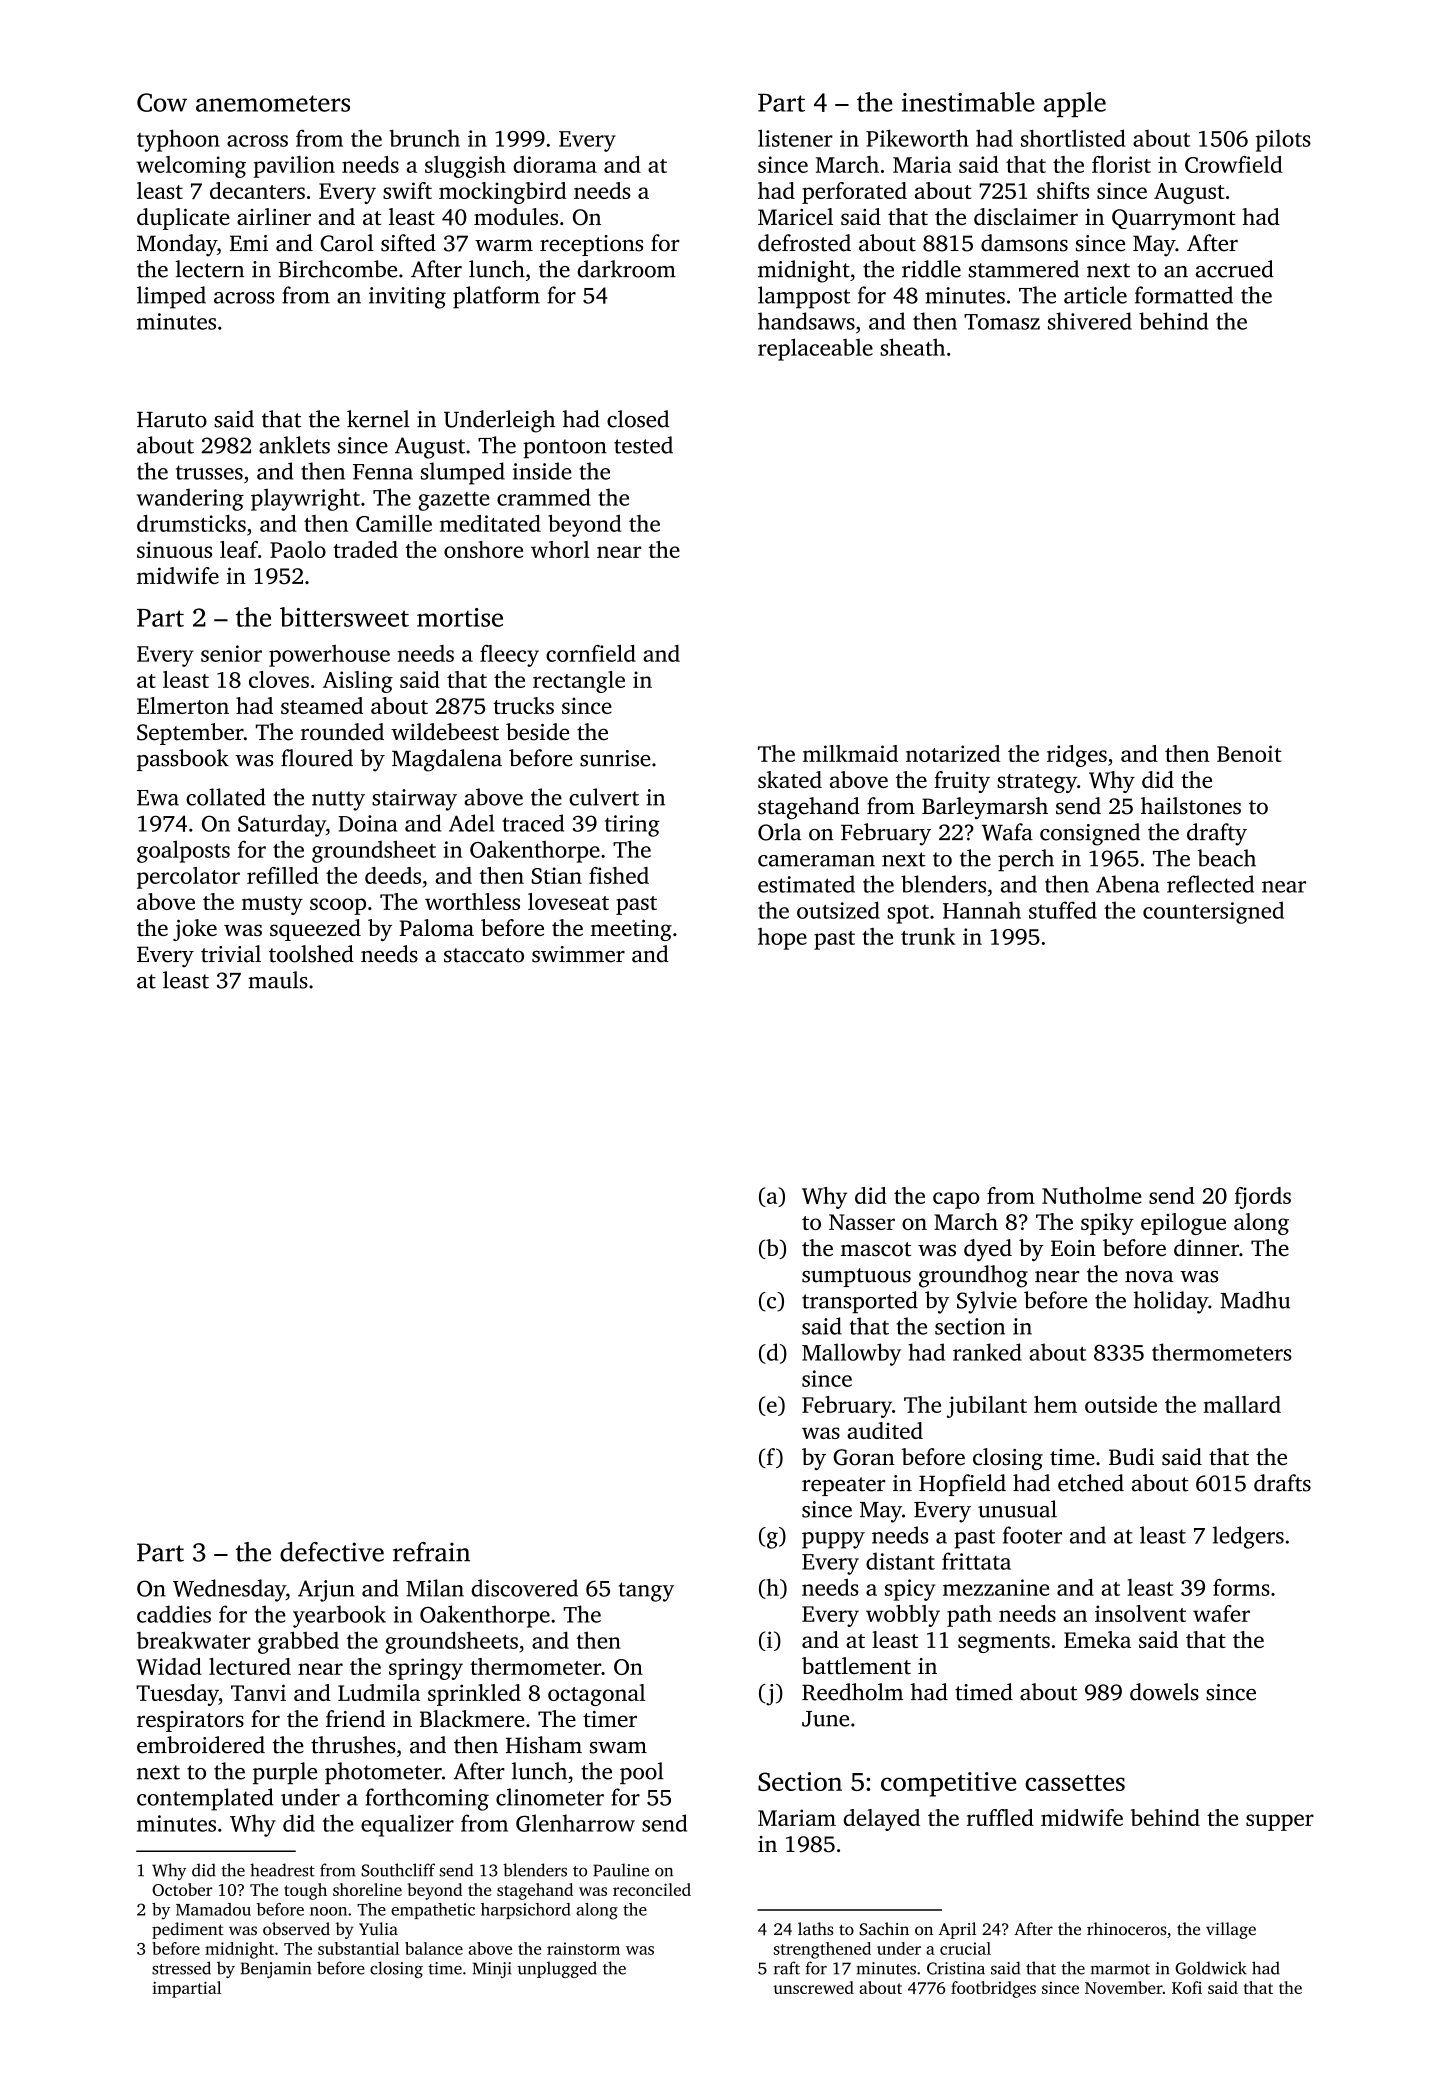  Describe the element at coordinates (1090, 834) in the image. I see `consigned` at that location.
